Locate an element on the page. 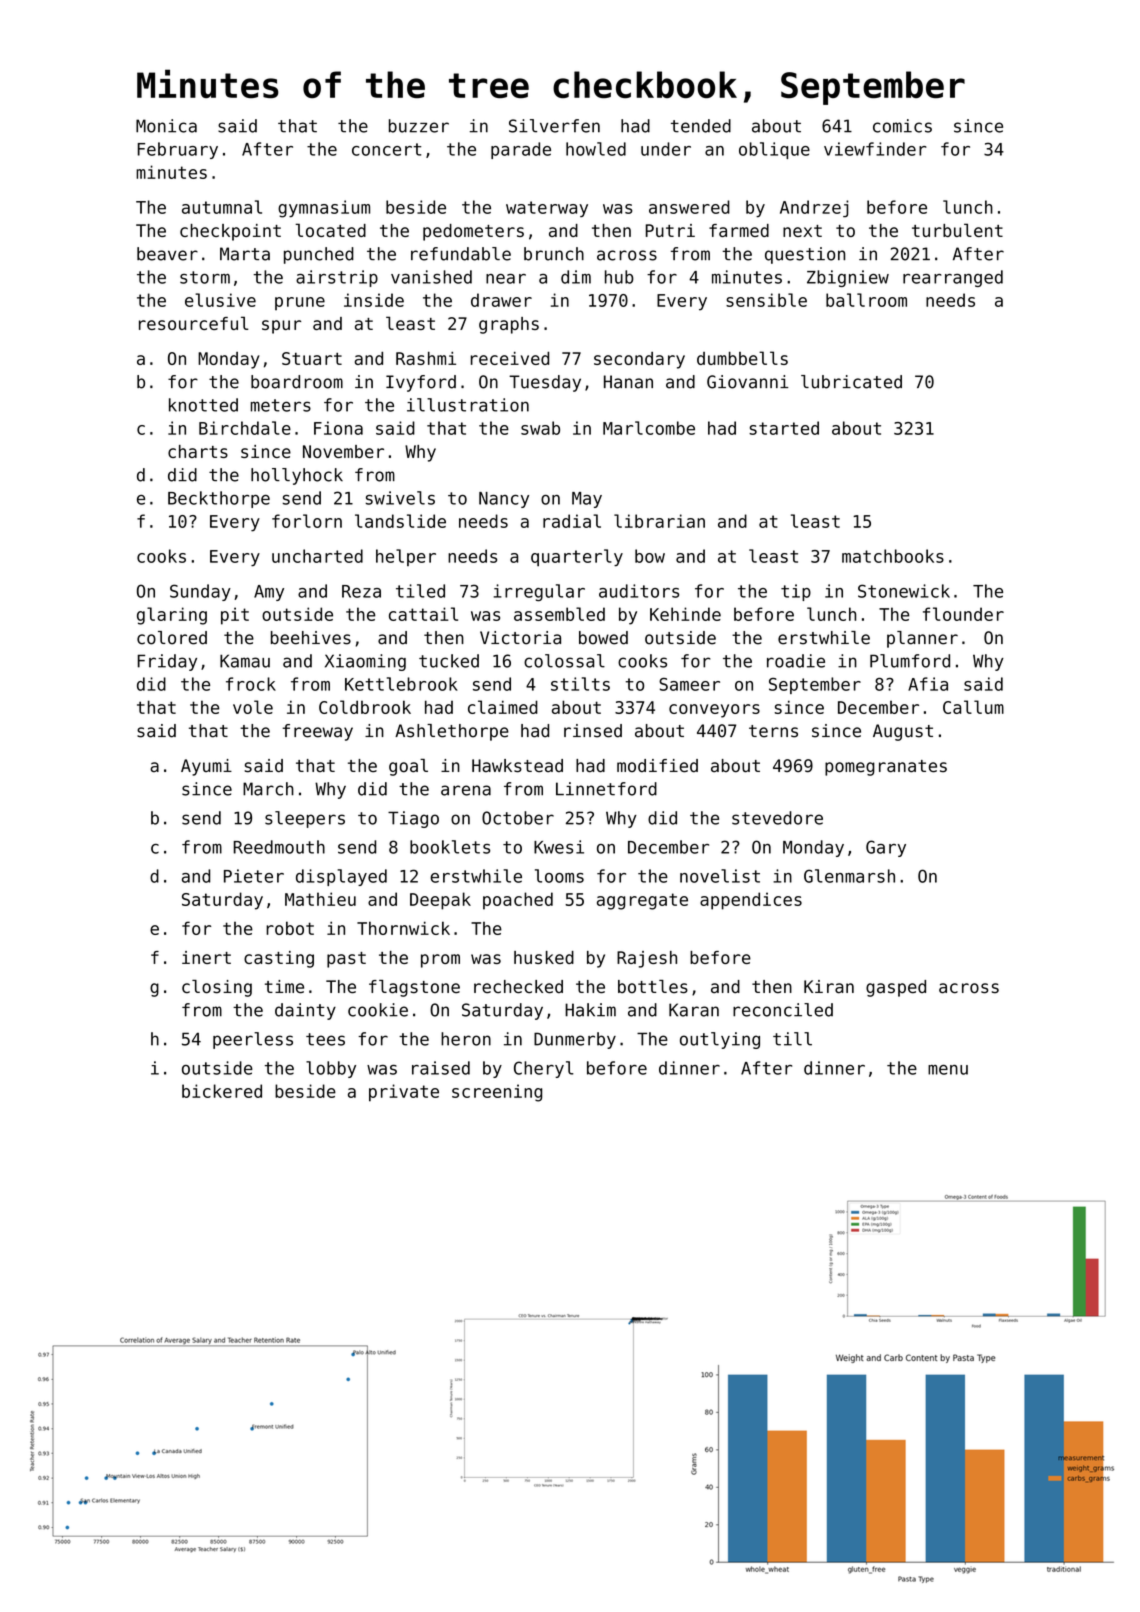 The height and width of the page is (1612, 1140). librarian is located at coordinates (659, 521).
